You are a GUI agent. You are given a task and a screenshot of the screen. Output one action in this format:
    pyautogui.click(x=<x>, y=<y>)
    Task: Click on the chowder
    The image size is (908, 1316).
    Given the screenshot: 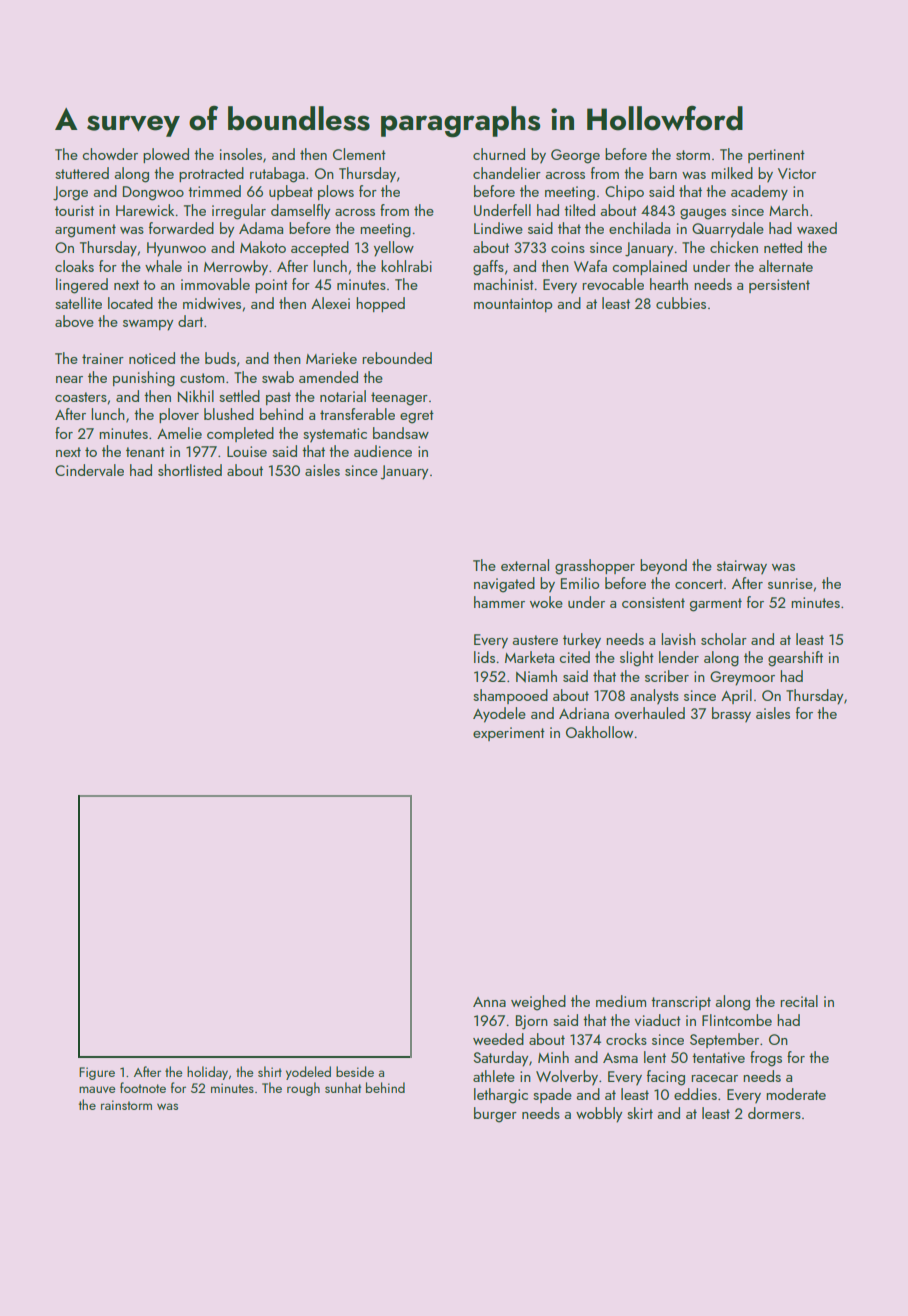 What is the action you would take?
    pyautogui.click(x=110, y=154)
